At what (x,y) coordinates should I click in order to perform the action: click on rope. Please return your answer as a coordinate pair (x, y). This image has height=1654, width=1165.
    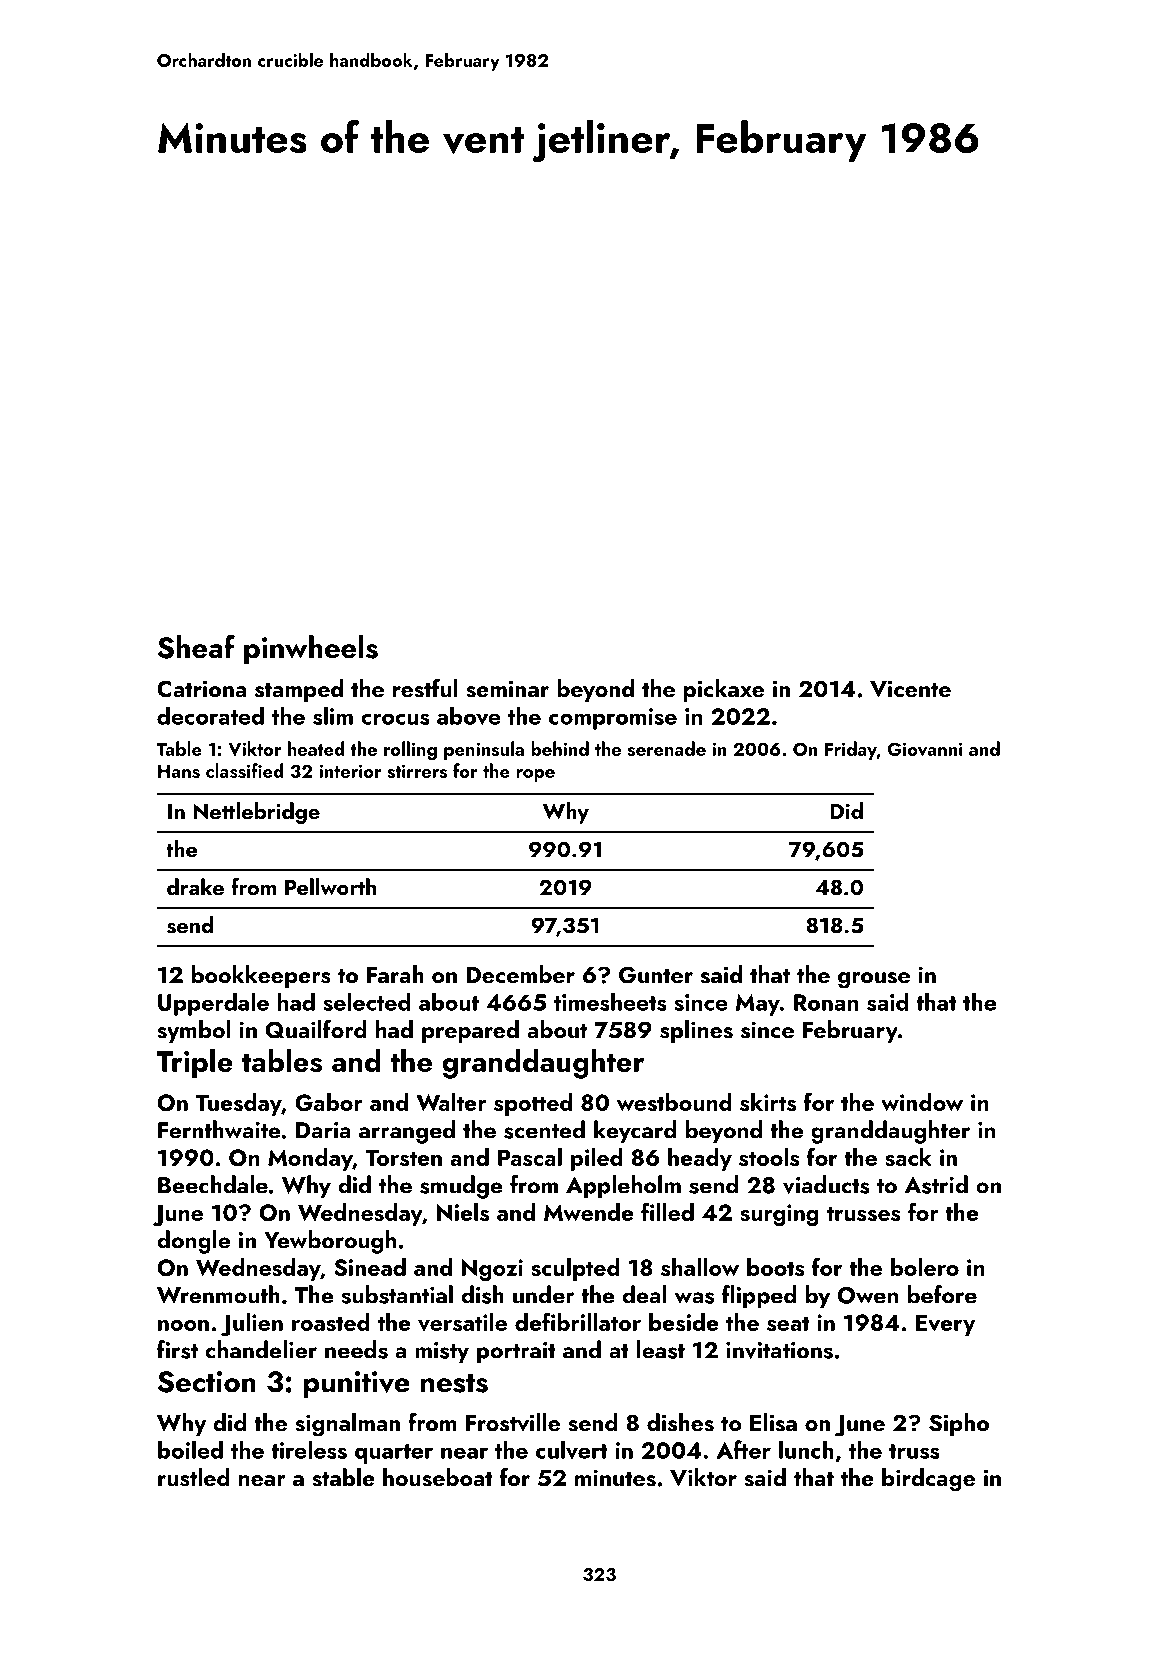
    Looking at the image, I should click on (535, 775).
